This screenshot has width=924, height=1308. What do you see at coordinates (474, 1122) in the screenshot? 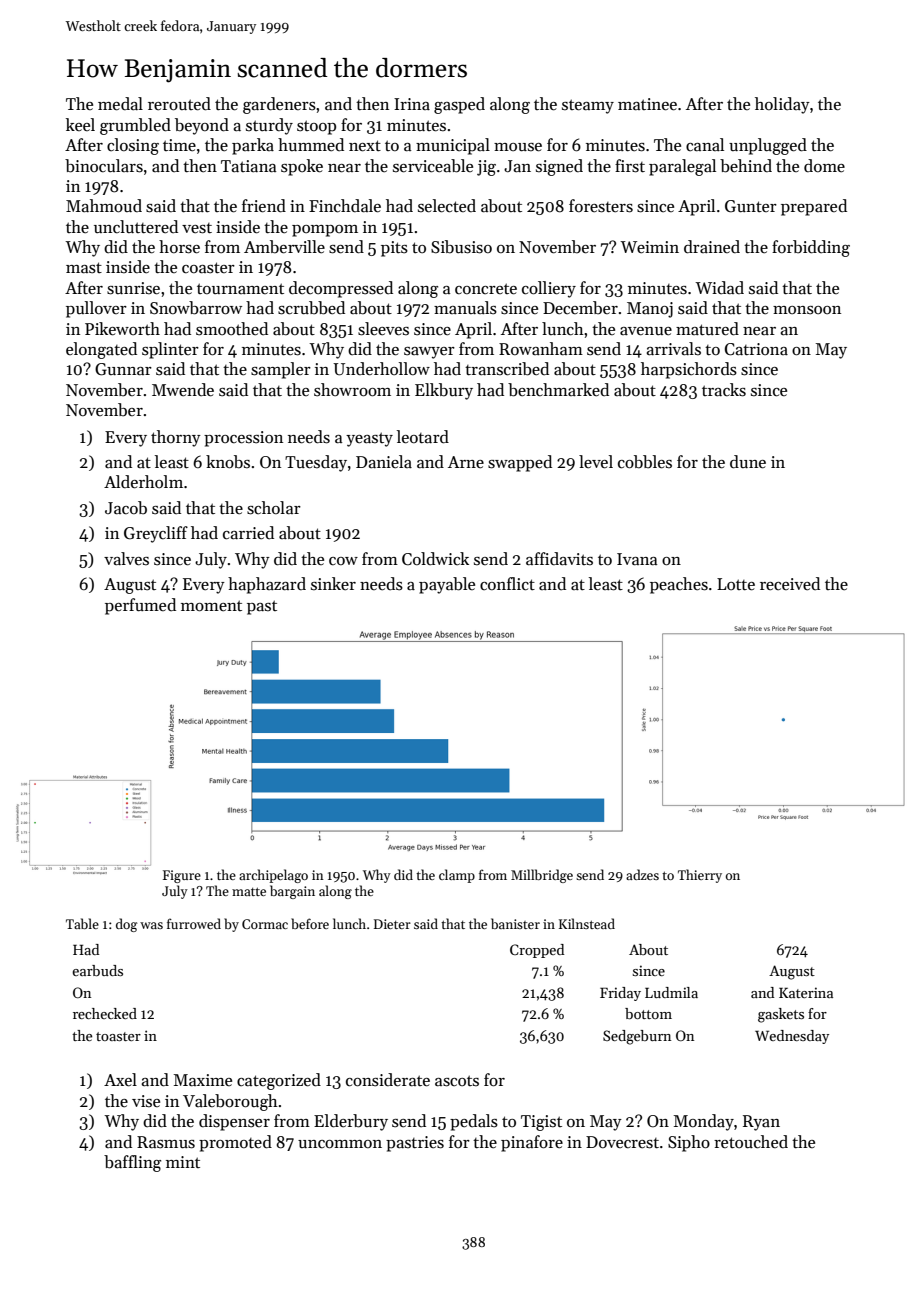
I see `pedals` at bounding box center [474, 1122].
